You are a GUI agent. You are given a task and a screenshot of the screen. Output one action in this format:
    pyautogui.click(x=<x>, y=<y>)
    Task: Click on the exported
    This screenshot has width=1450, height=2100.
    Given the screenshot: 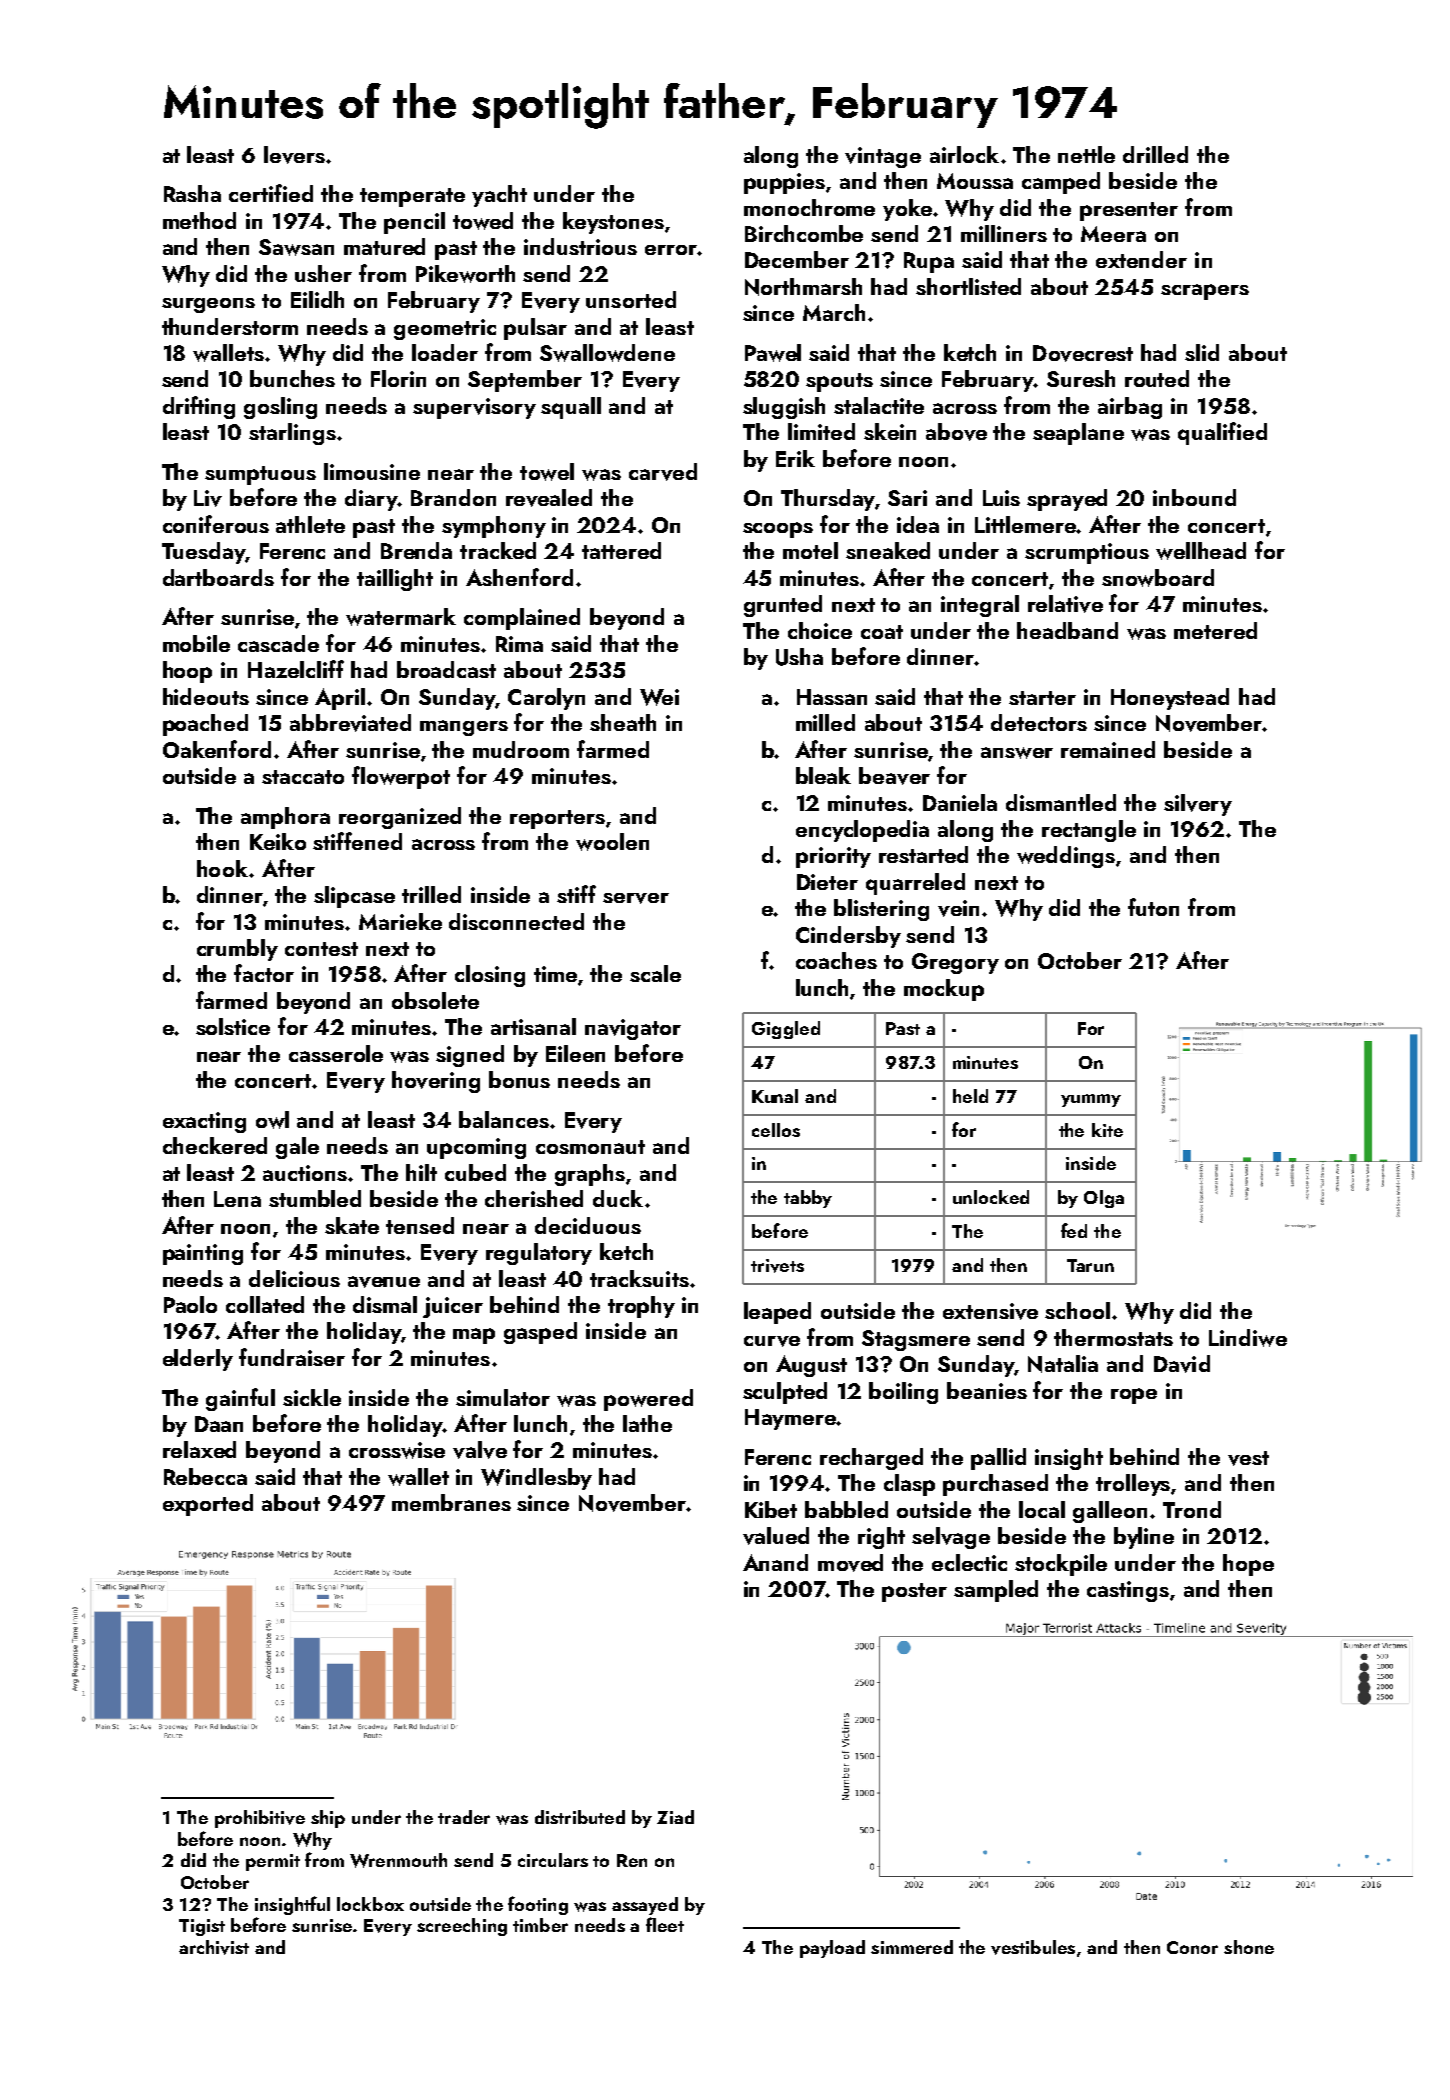 What is the action you would take?
    pyautogui.click(x=208, y=1505)
